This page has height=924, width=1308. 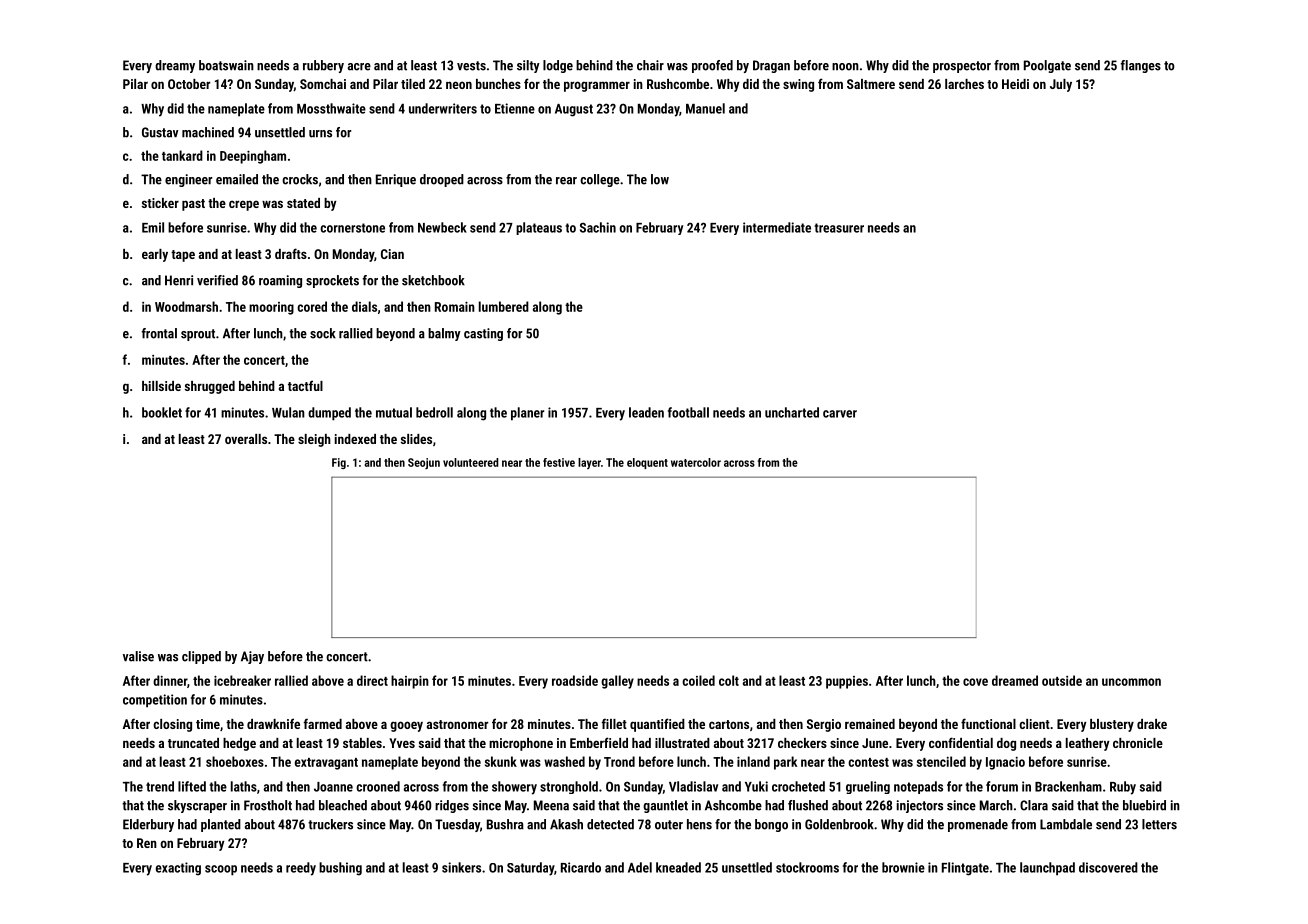 I want to click on verified, so click(x=217, y=280).
